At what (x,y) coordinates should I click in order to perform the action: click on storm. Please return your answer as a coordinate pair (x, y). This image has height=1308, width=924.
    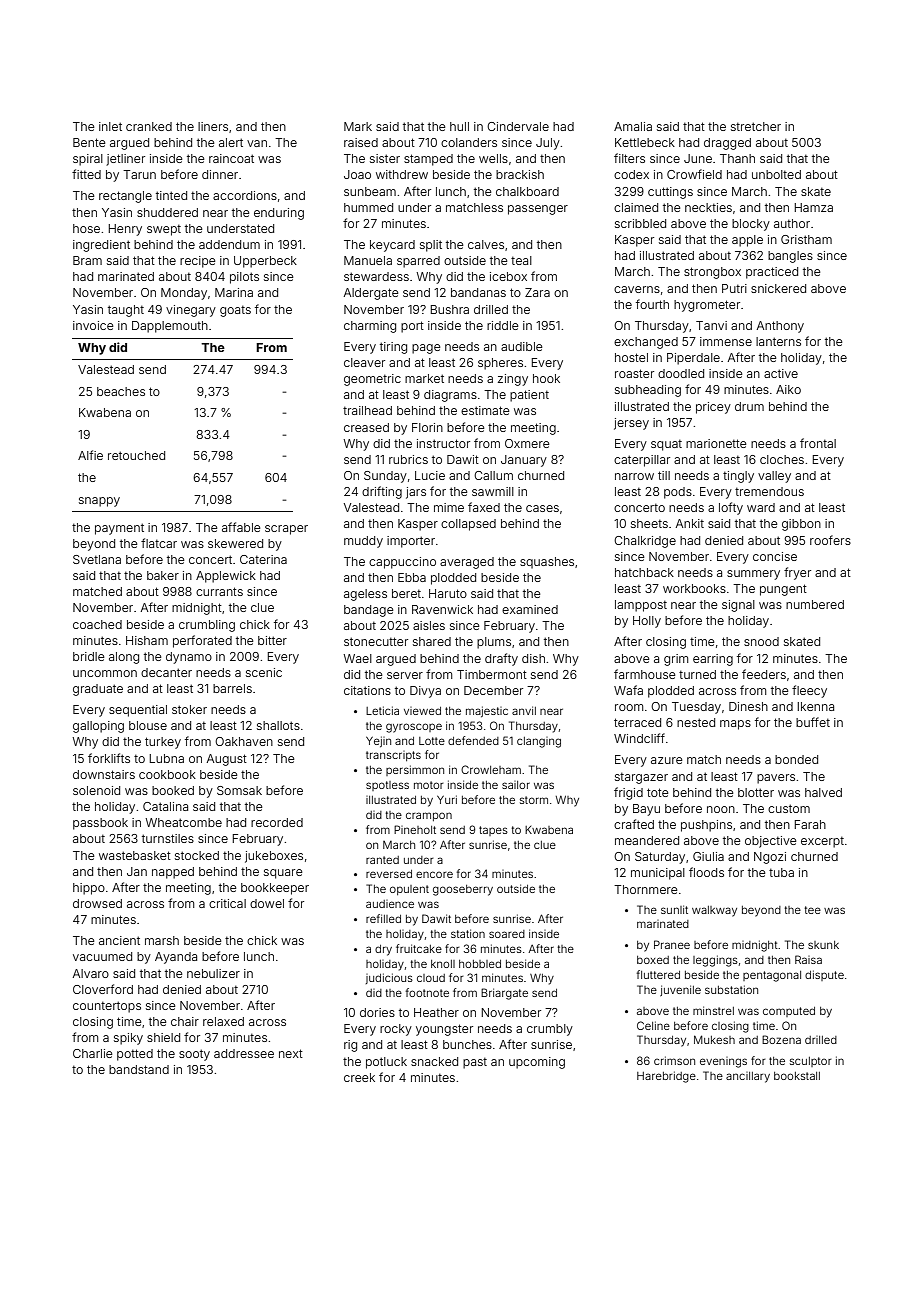
    Looking at the image, I should click on (534, 800).
